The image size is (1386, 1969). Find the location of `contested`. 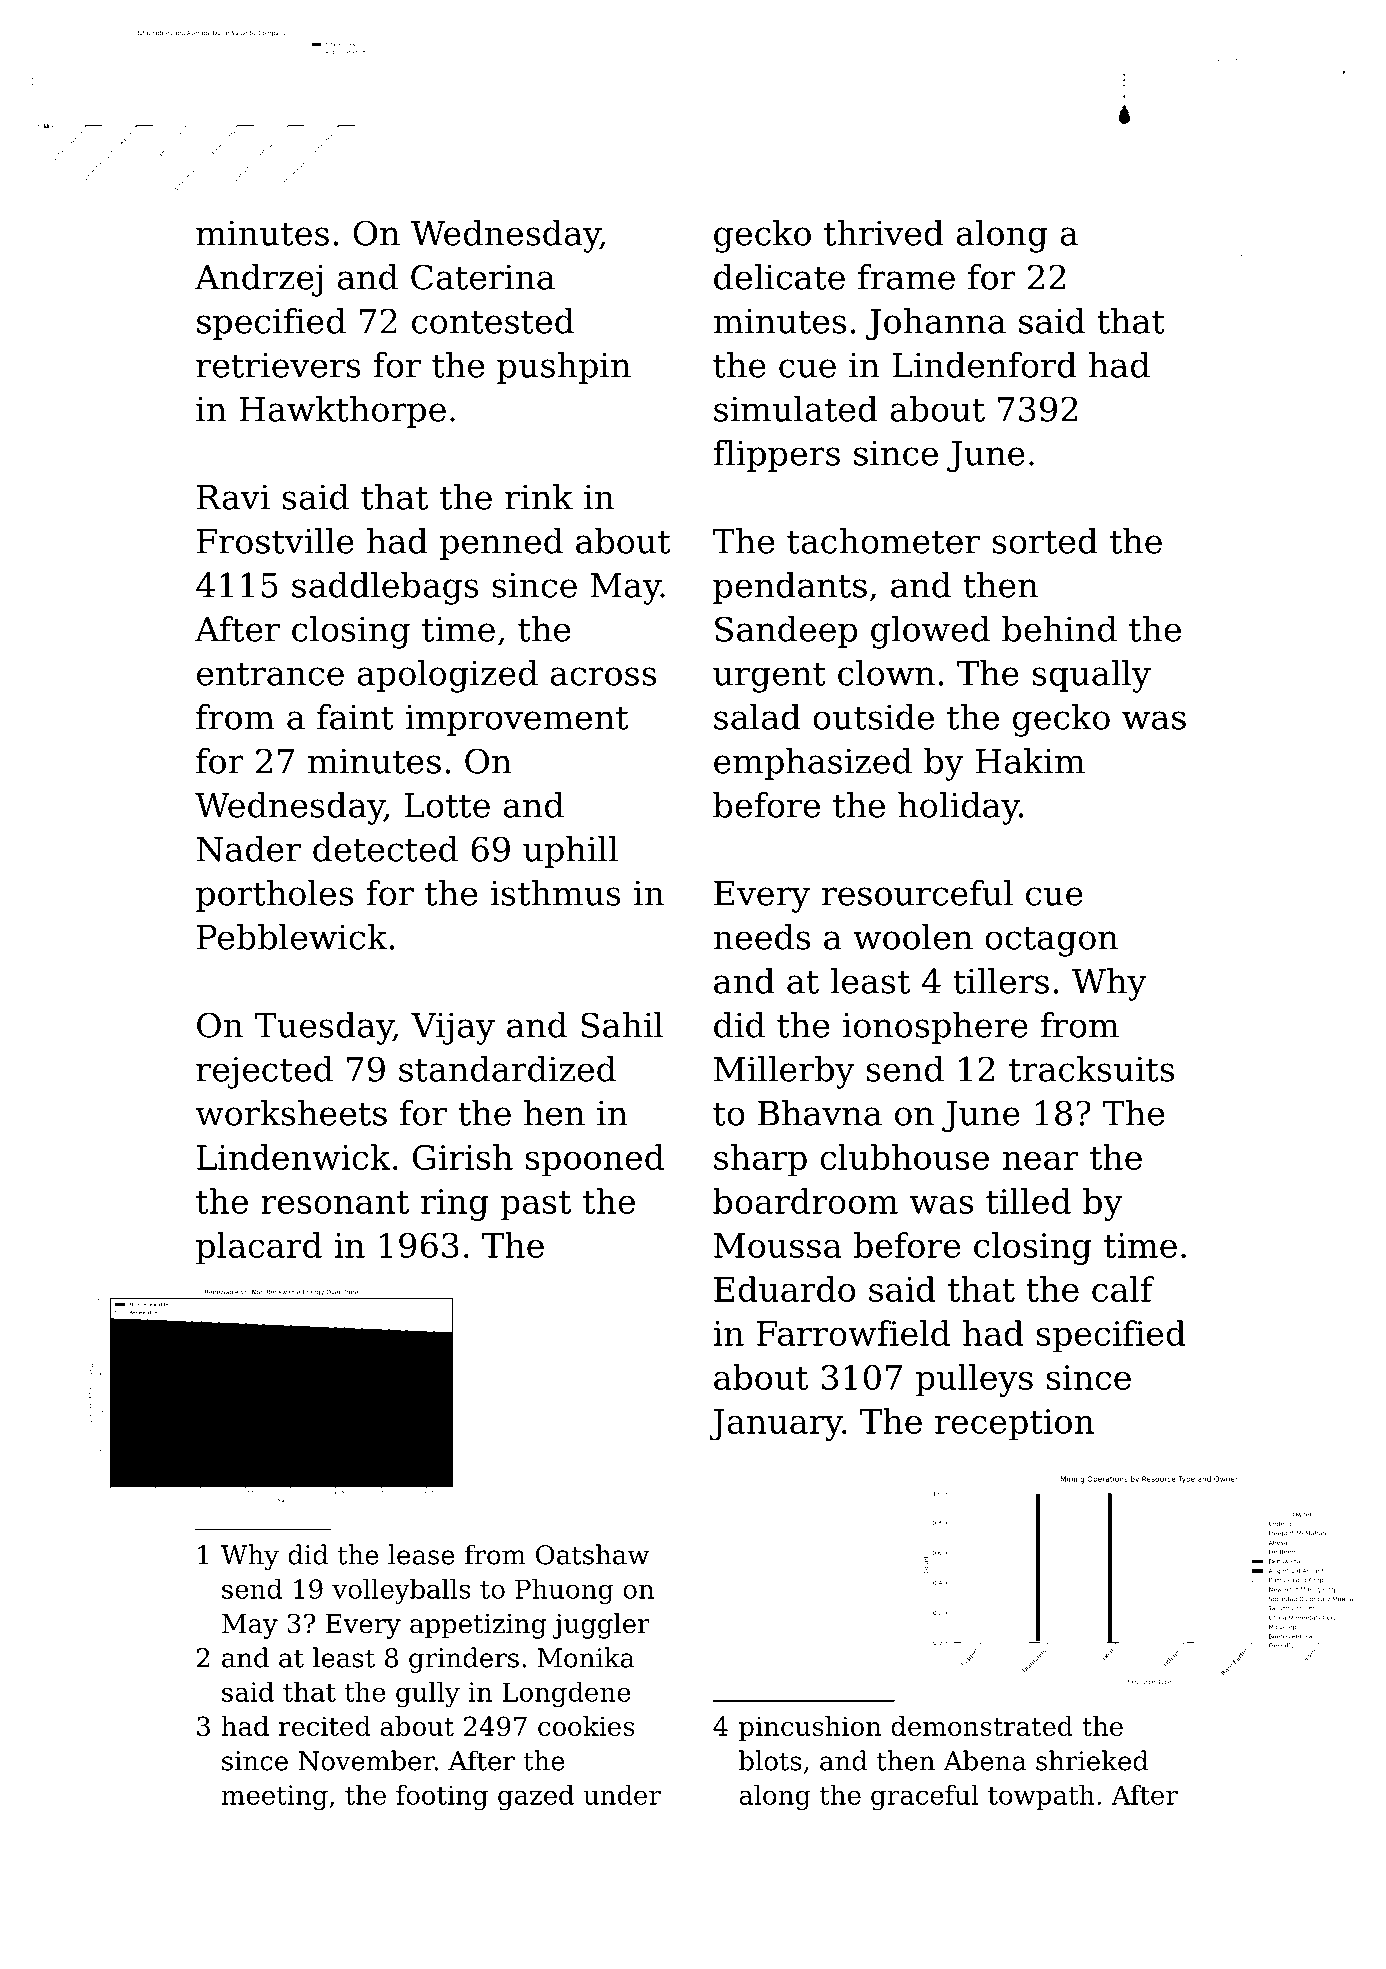

contested is located at coordinates (493, 321).
